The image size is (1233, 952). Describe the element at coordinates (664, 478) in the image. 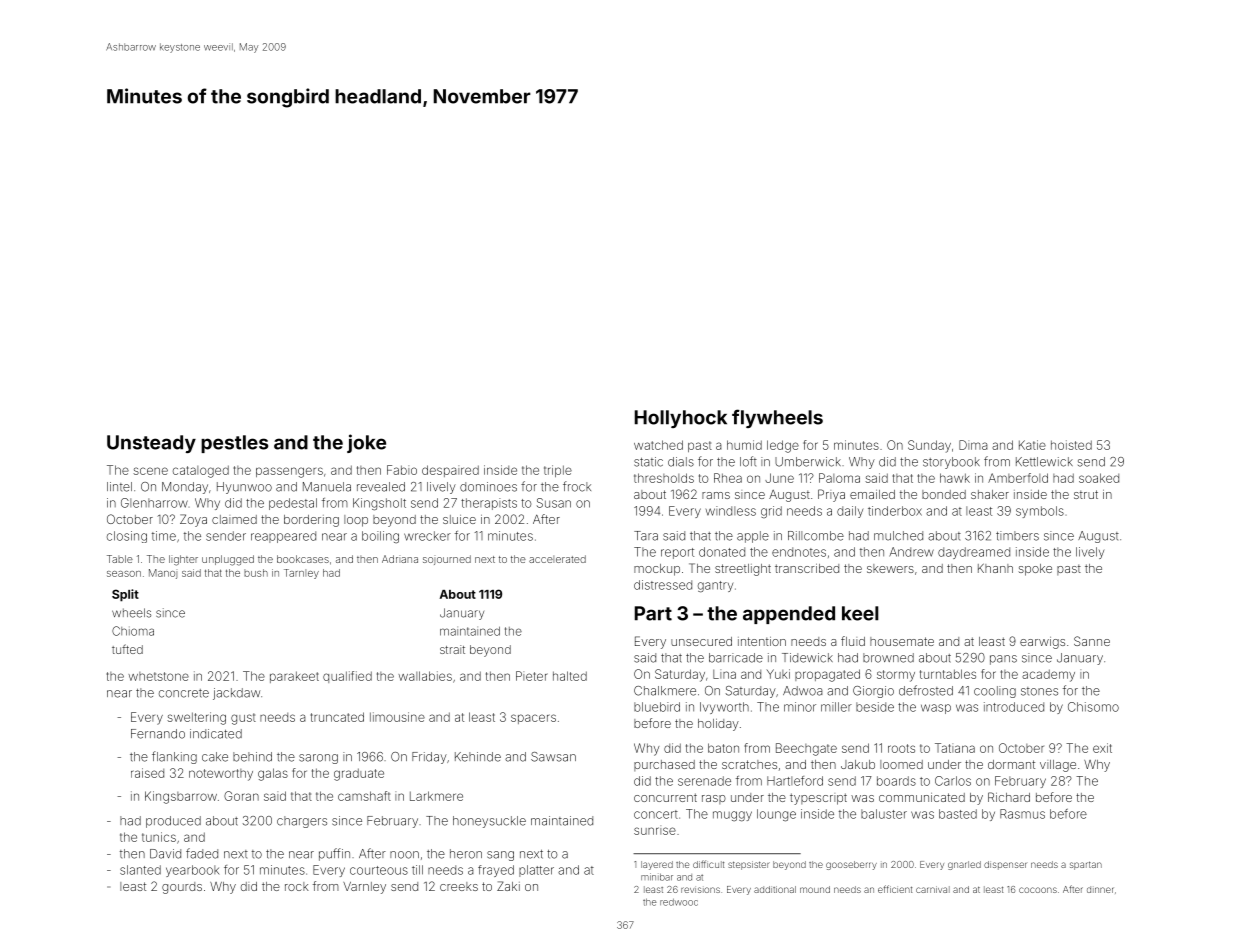

I see `thresholds` at that location.
